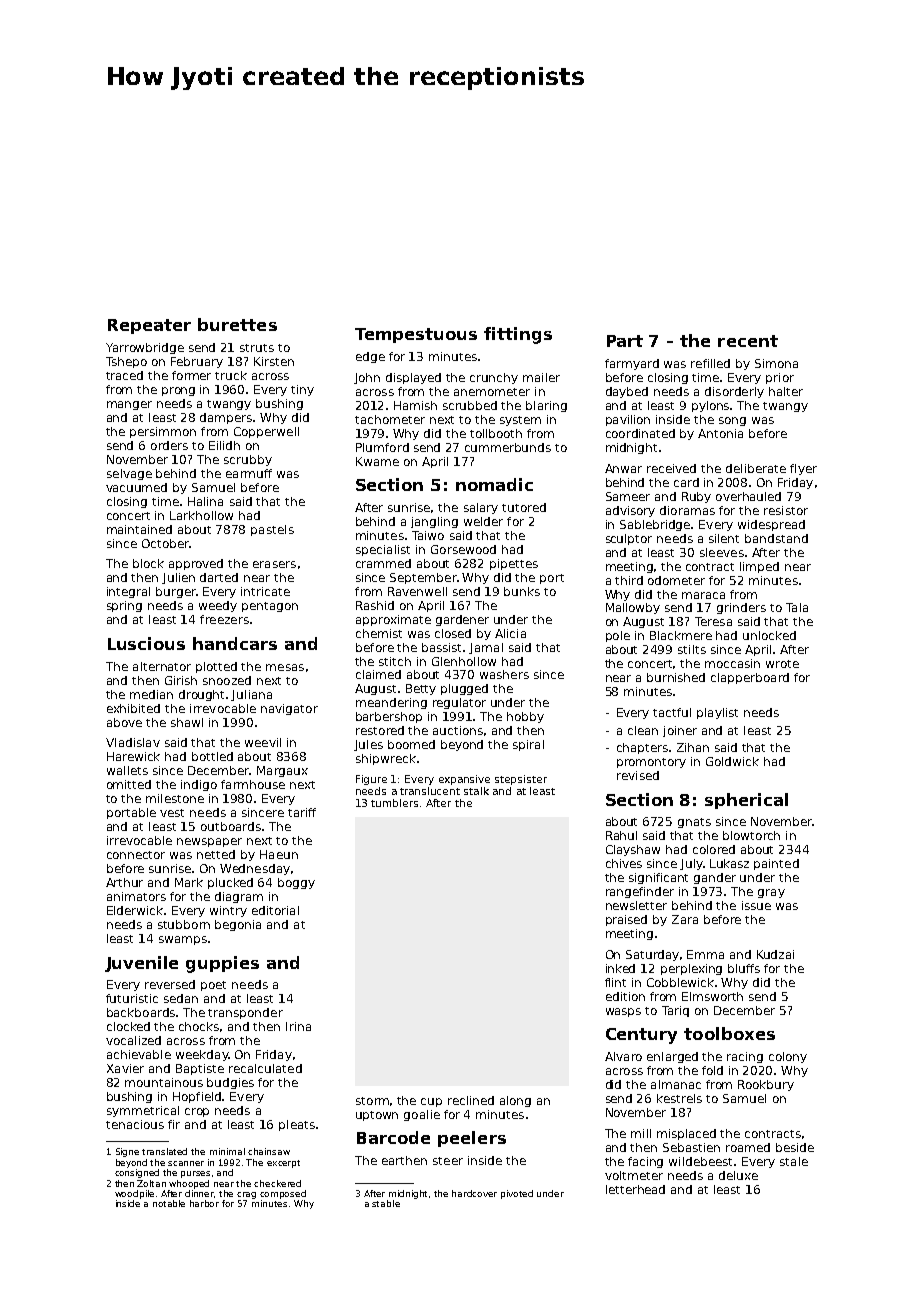  Describe the element at coordinates (178, 391) in the document. I see `prong` at that location.
